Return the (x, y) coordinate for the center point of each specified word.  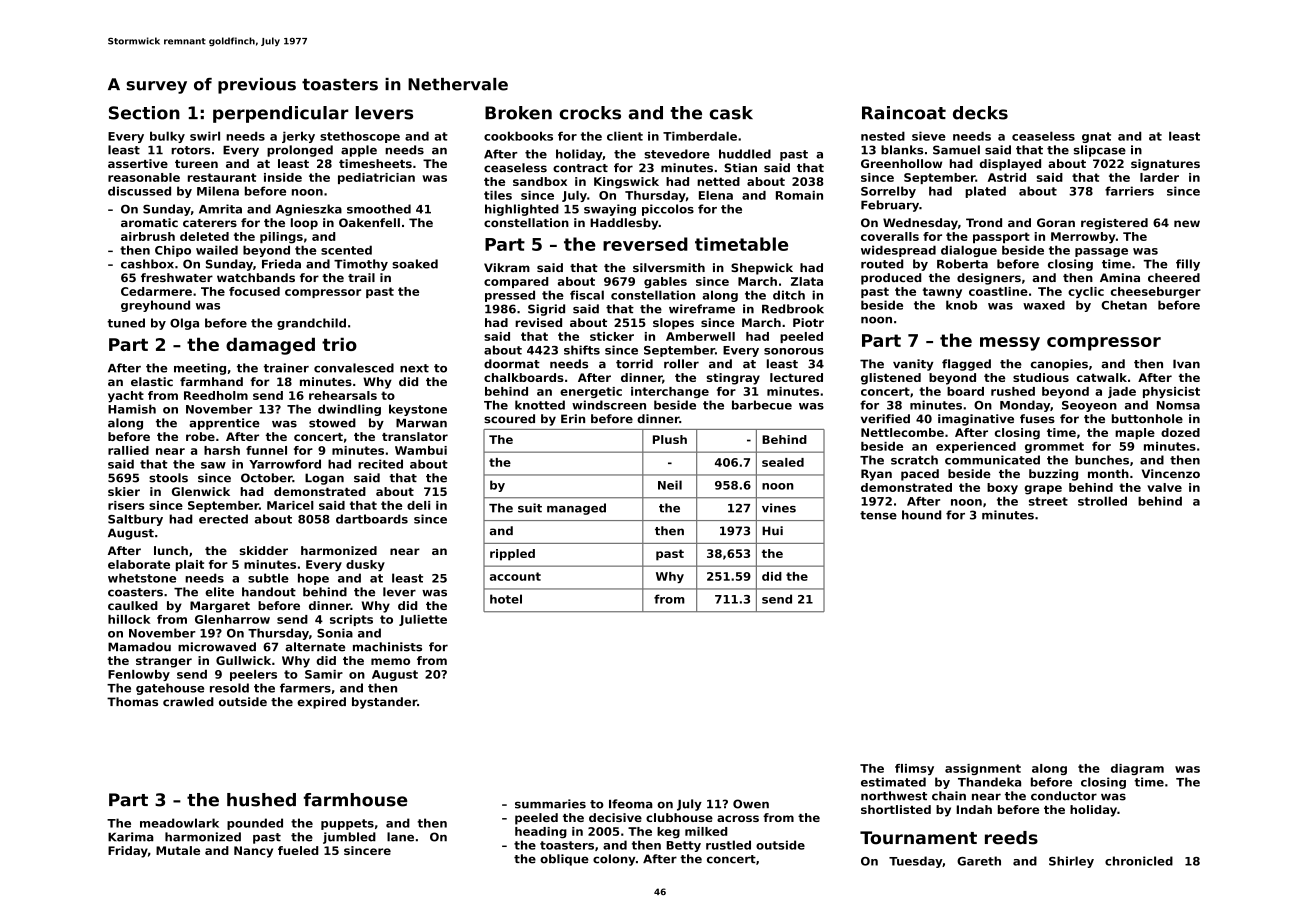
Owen (751, 804)
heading (541, 833)
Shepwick (762, 269)
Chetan (1124, 305)
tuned (126, 323)
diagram (1137, 769)
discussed (139, 191)
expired (321, 703)
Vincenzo (1171, 473)
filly (1188, 265)
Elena (716, 195)
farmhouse (356, 800)
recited (380, 464)
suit (530, 508)
